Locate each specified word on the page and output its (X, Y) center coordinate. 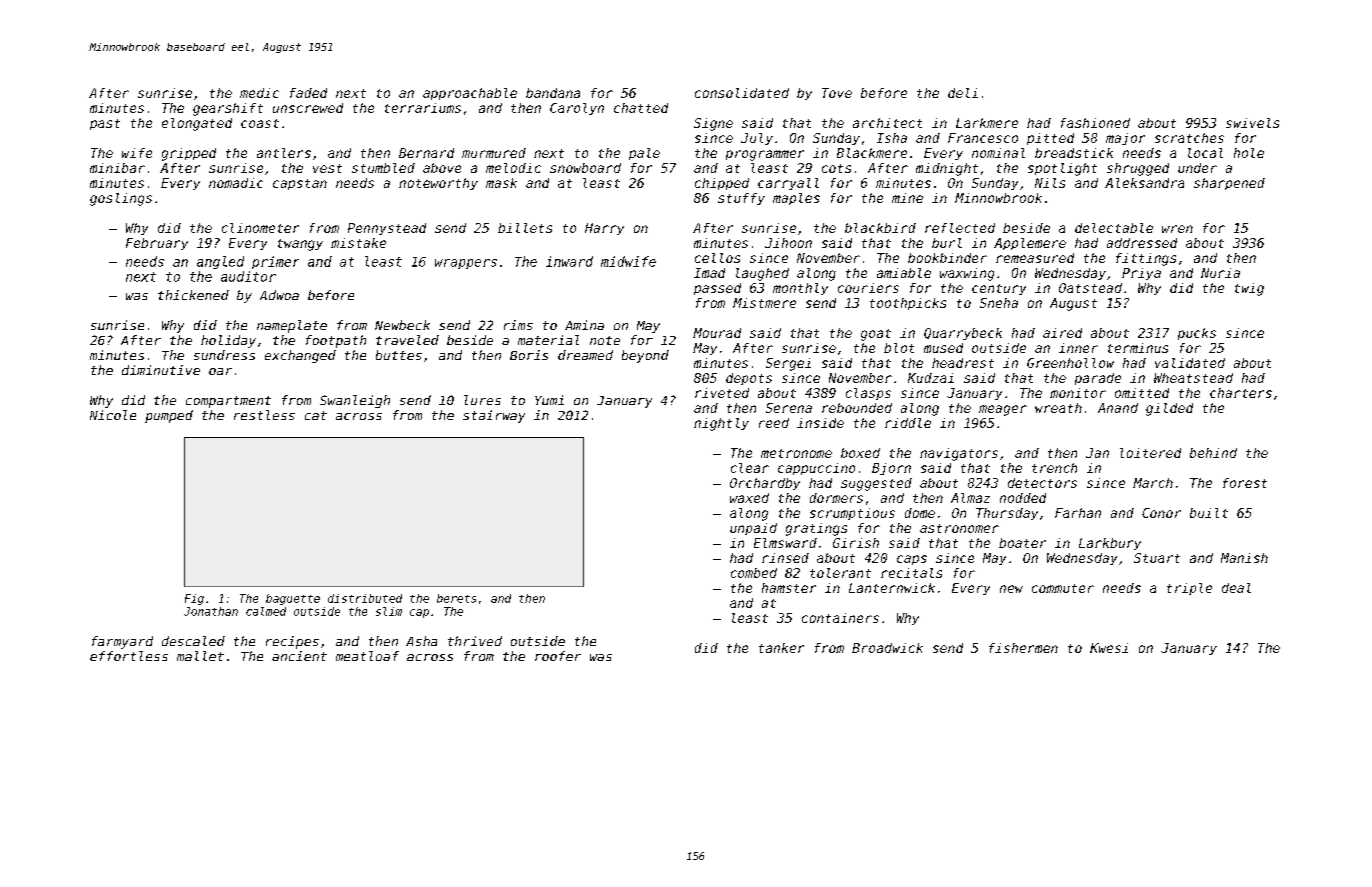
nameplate (292, 326)
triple (1189, 589)
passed (717, 289)
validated (1190, 363)
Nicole (113, 415)
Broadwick (887, 648)
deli (963, 93)
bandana (553, 93)
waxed (749, 498)
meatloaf (367, 656)
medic (259, 93)
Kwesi (1109, 648)
